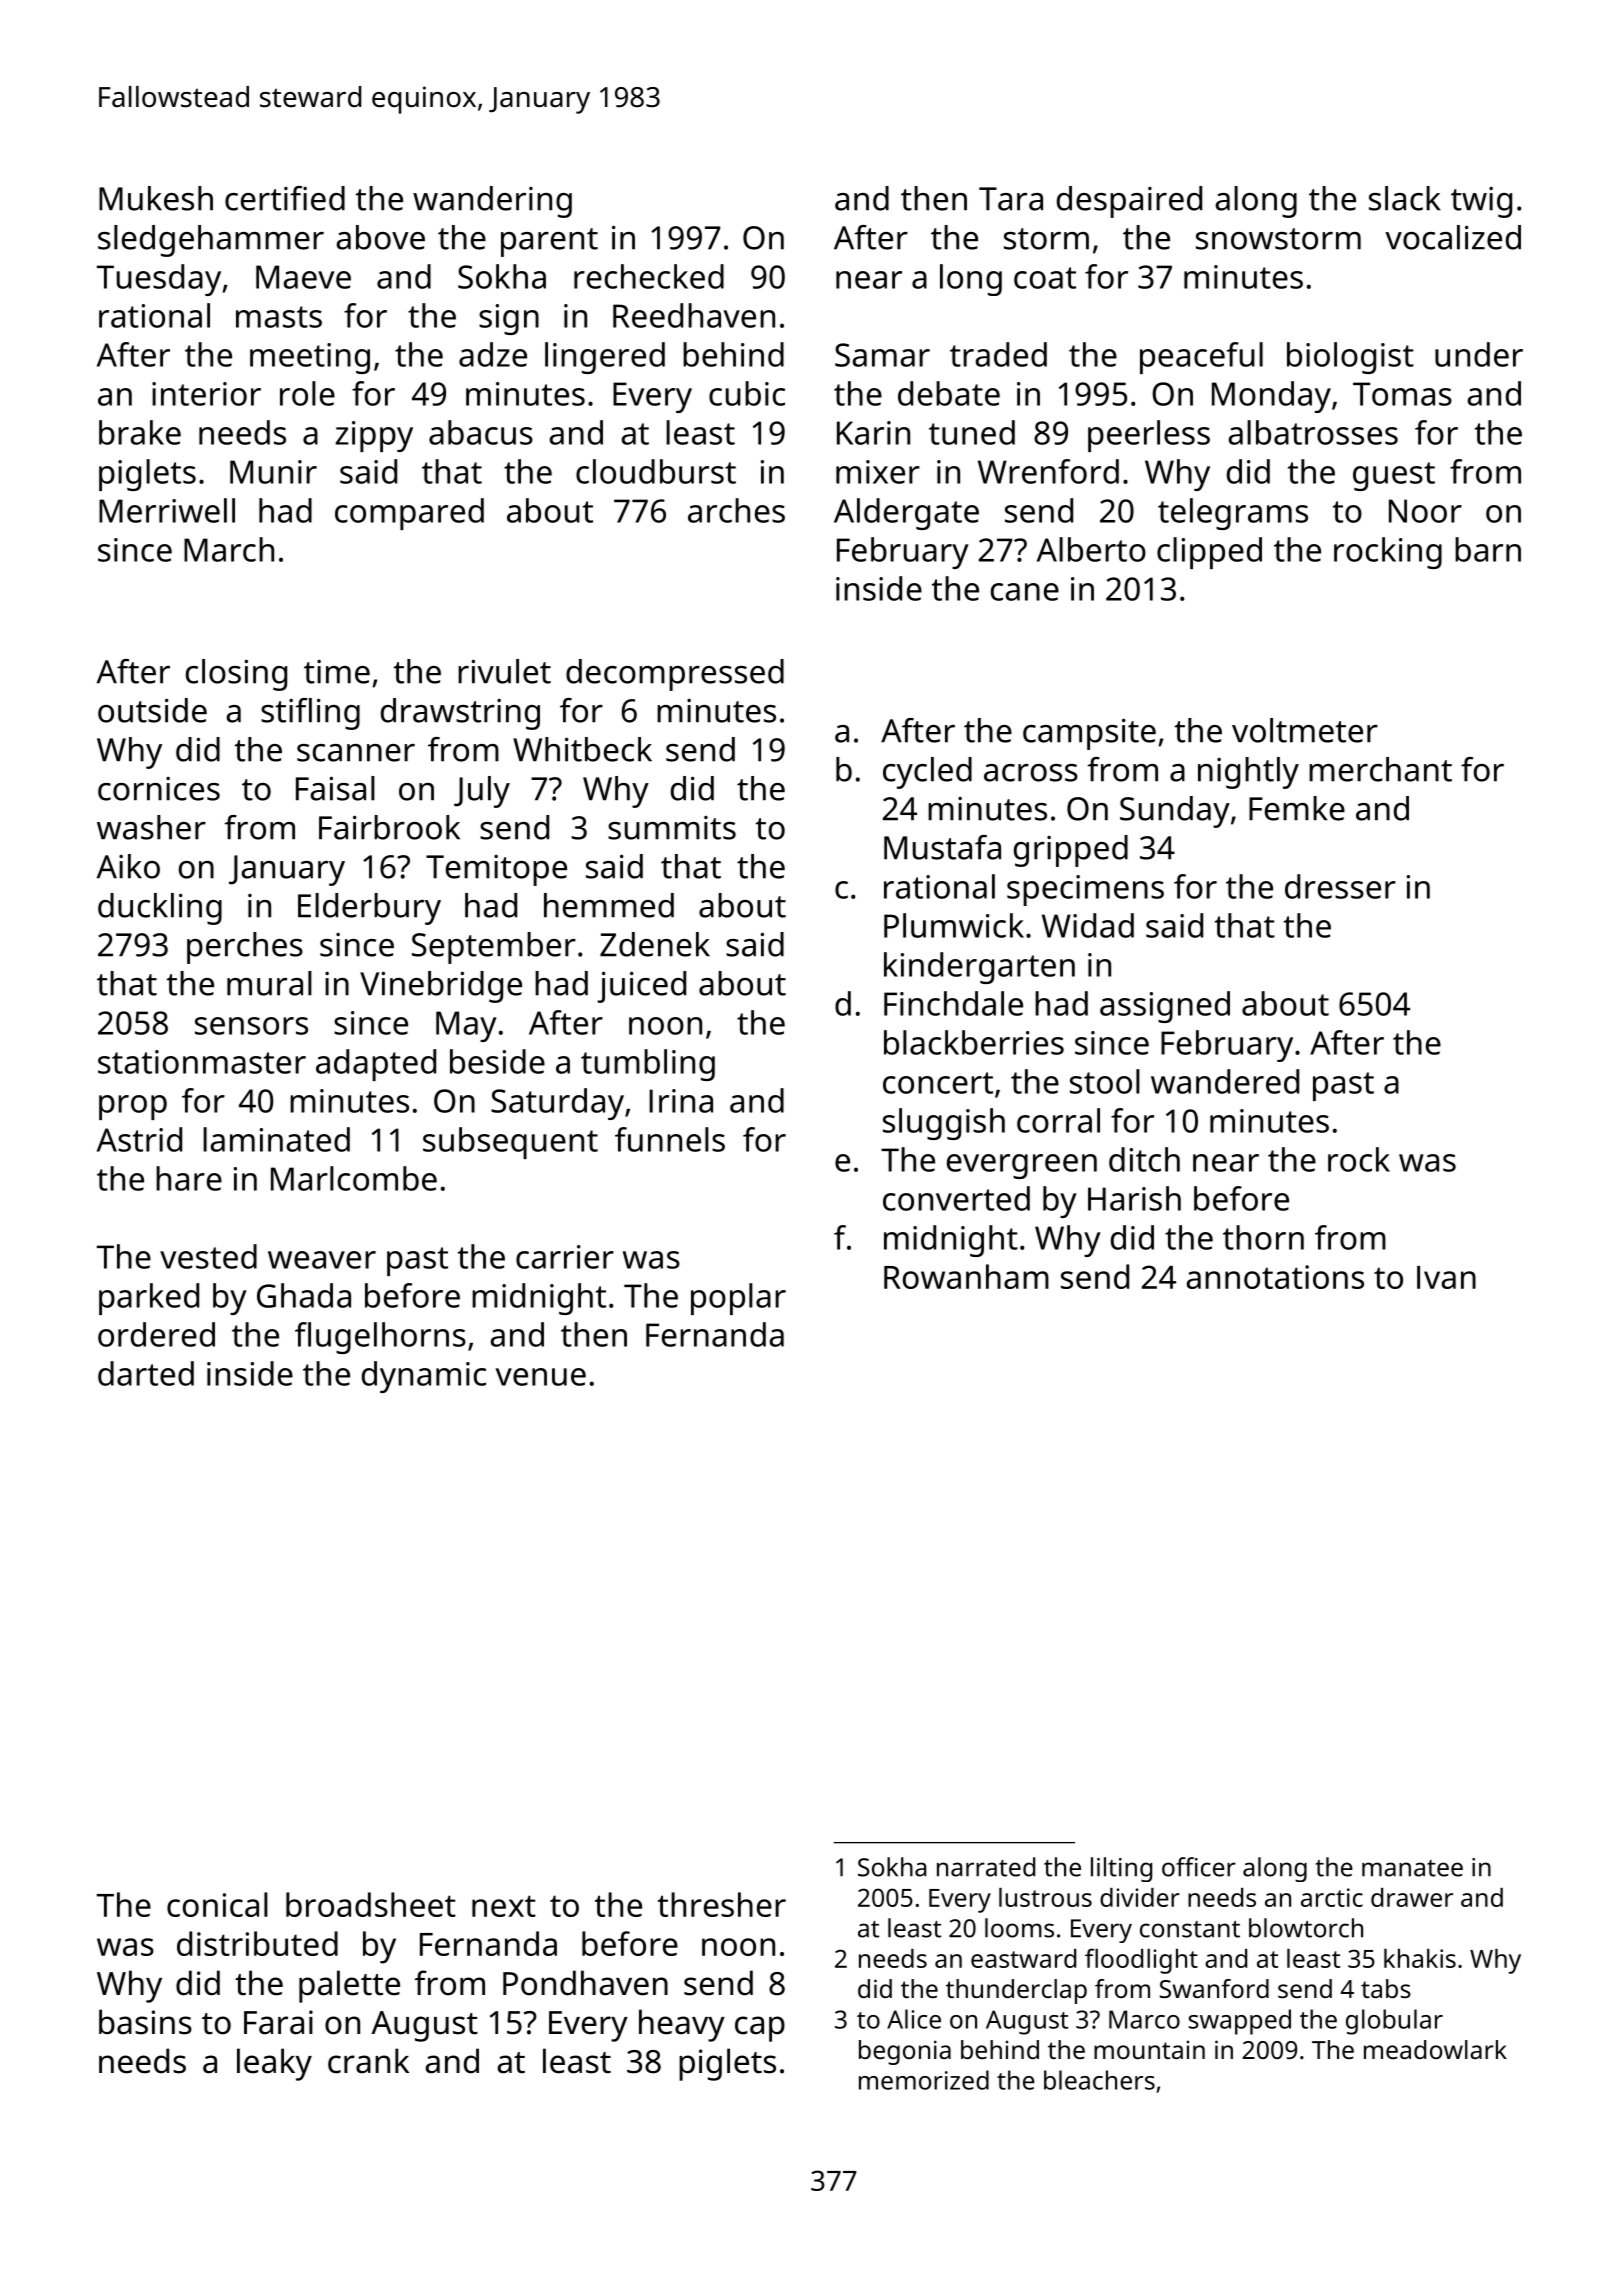 This screenshot has height=2292, width=1620. Describe the element at coordinates (279, 317) in the screenshot. I see `masts` at that location.
